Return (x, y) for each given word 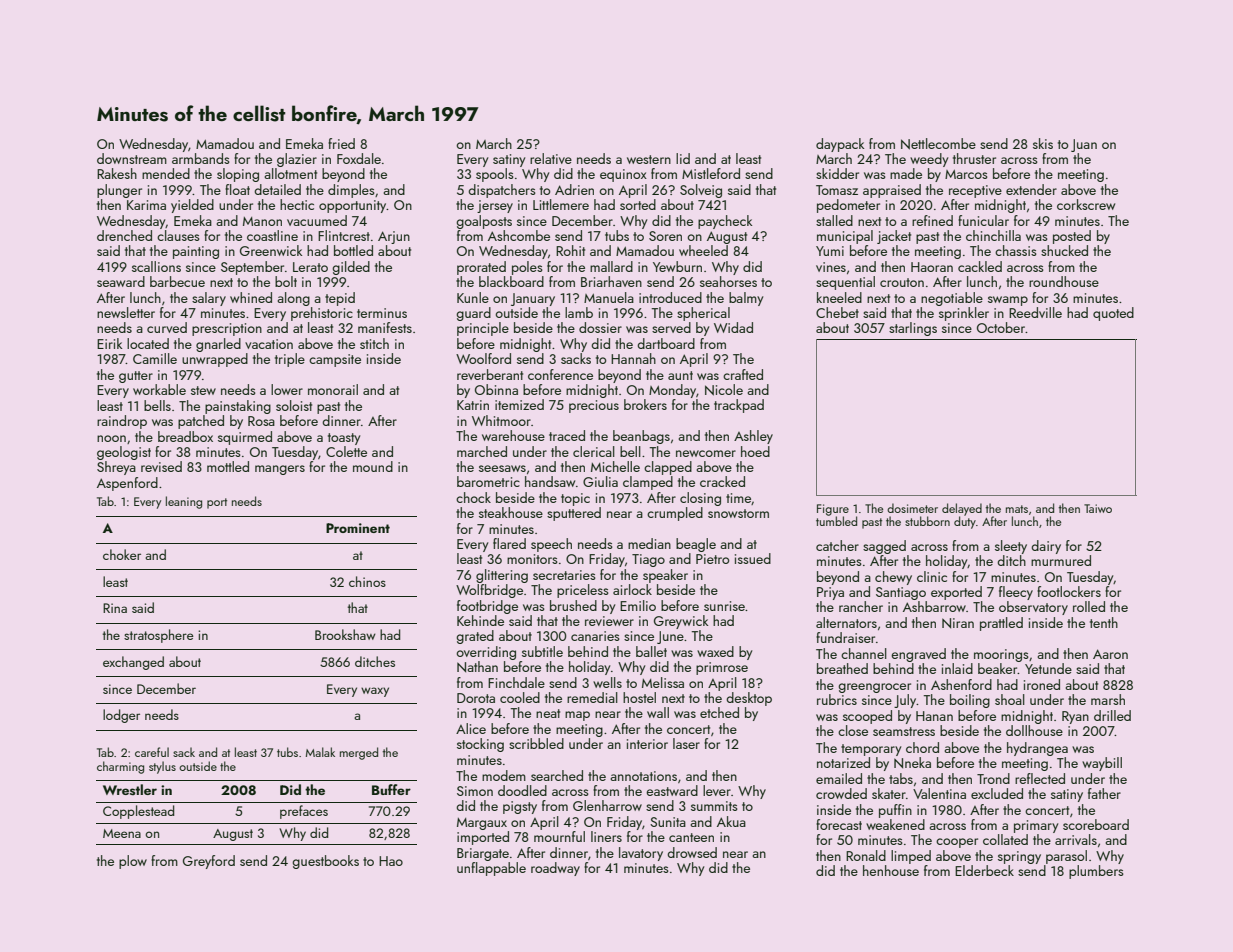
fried (341, 143)
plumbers (1096, 872)
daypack (840, 145)
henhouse (891, 870)
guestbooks (325, 862)
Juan (1084, 145)
